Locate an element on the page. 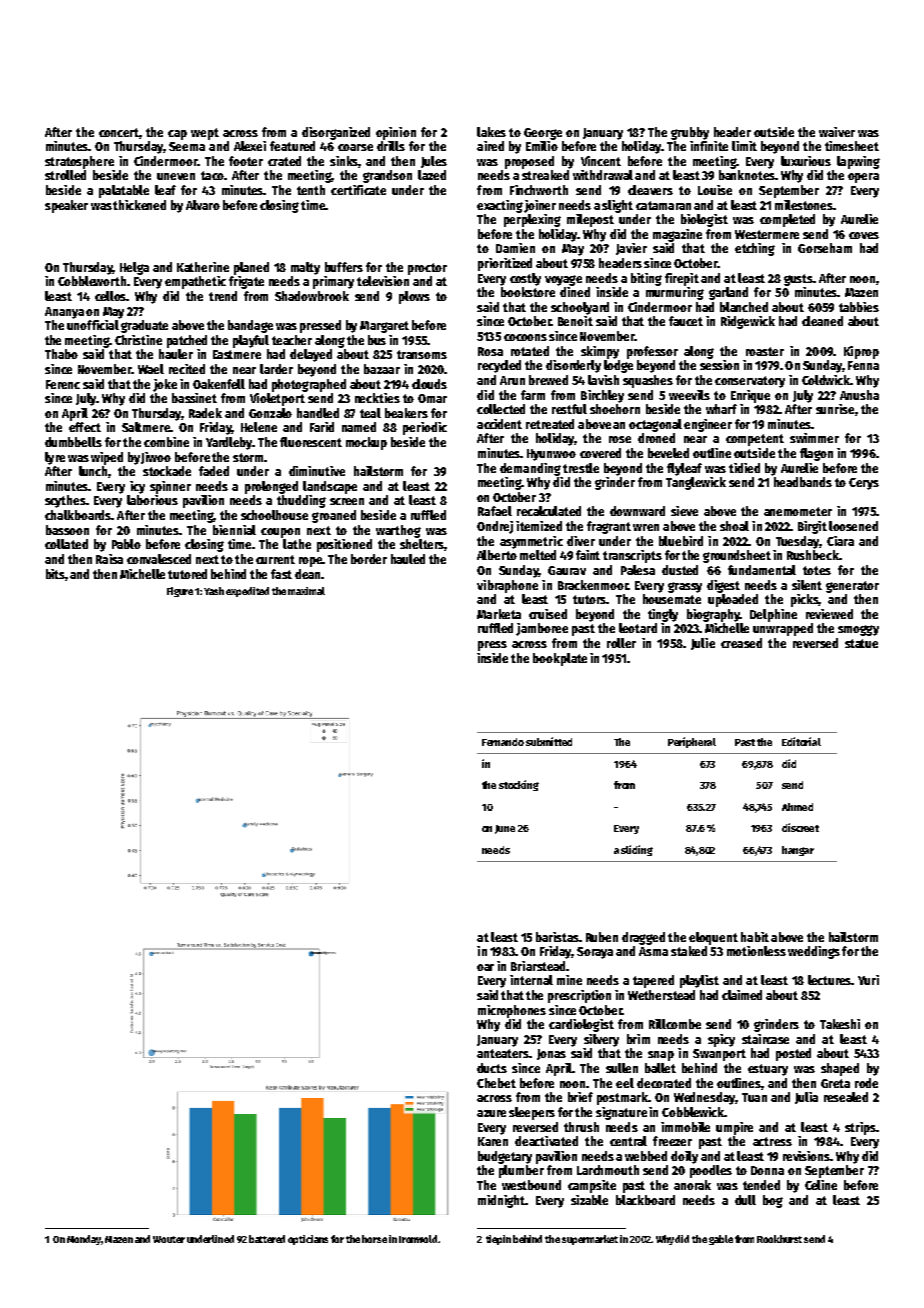 This page has width=924, height=1308. microphones is located at coordinates (512, 1011).
